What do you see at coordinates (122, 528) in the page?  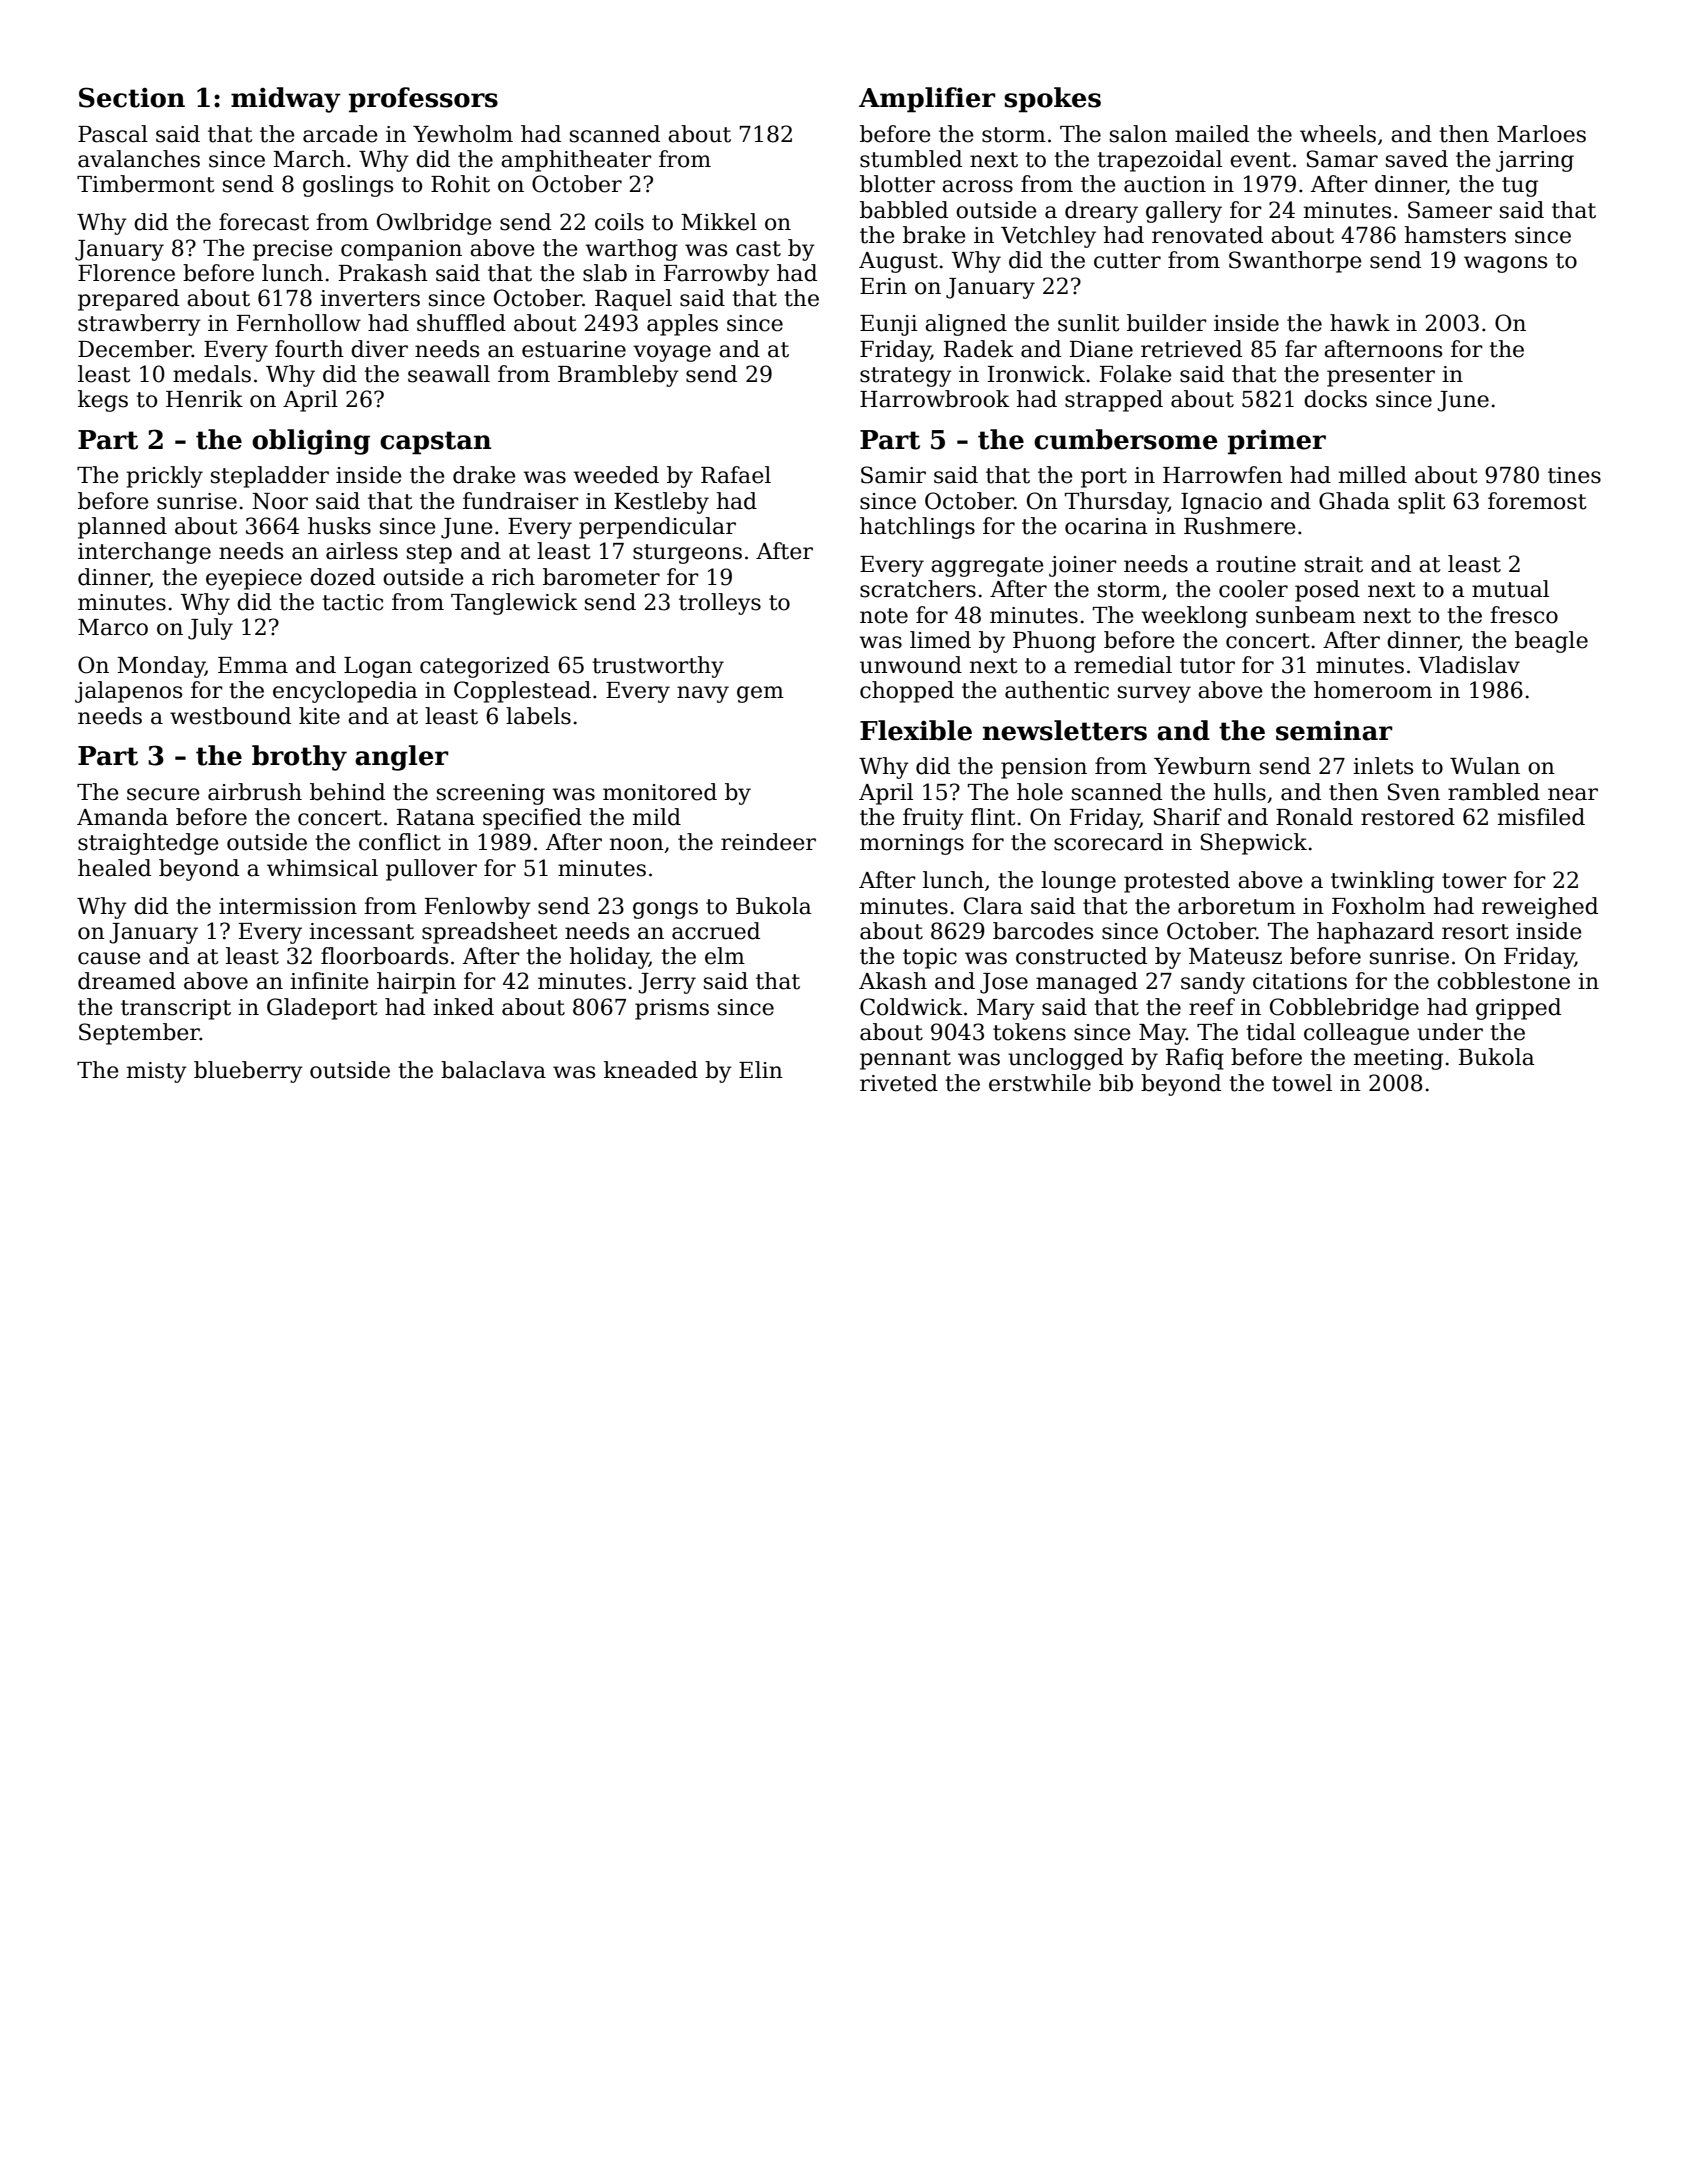 I see `planned` at bounding box center [122, 528].
